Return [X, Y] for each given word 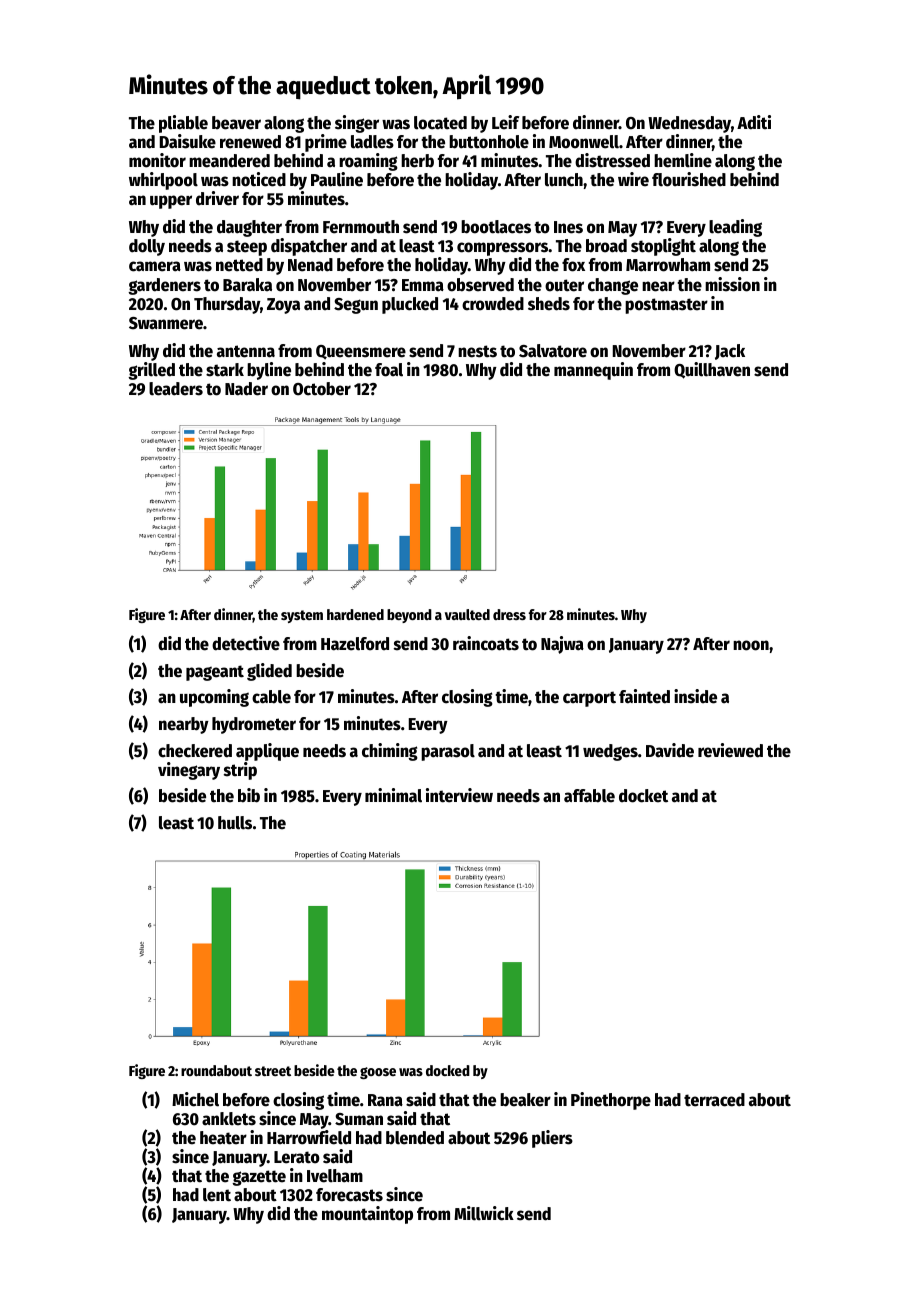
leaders [176, 389]
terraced [714, 1100]
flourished [689, 179]
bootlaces [496, 227]
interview [459, 795]
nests [477, 351]
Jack [730, 352]
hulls [235, 823]
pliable [183, 124]
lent [217, 1195]
